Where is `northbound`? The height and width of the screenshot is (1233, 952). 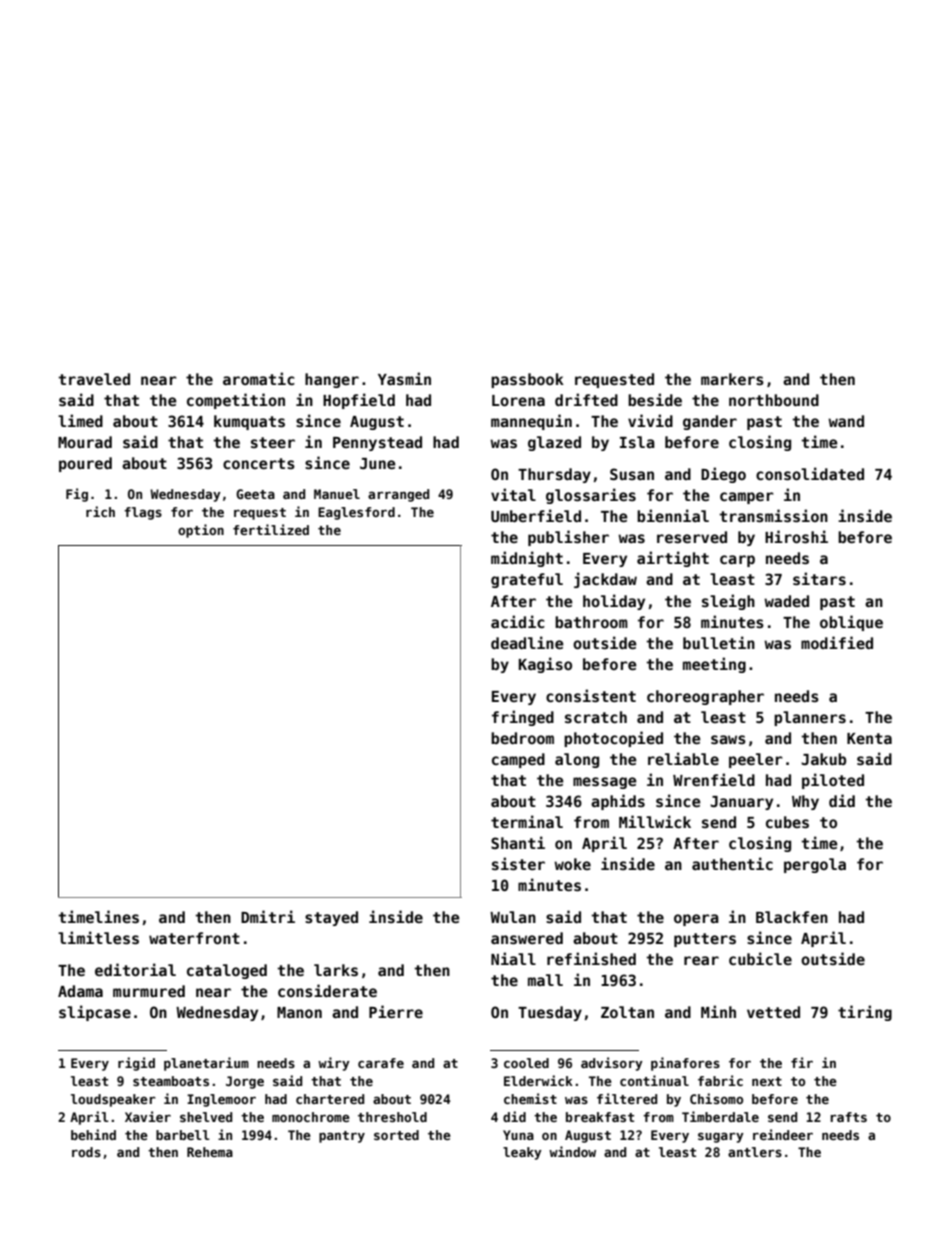 northbound is located at coordinates (774, 400).
